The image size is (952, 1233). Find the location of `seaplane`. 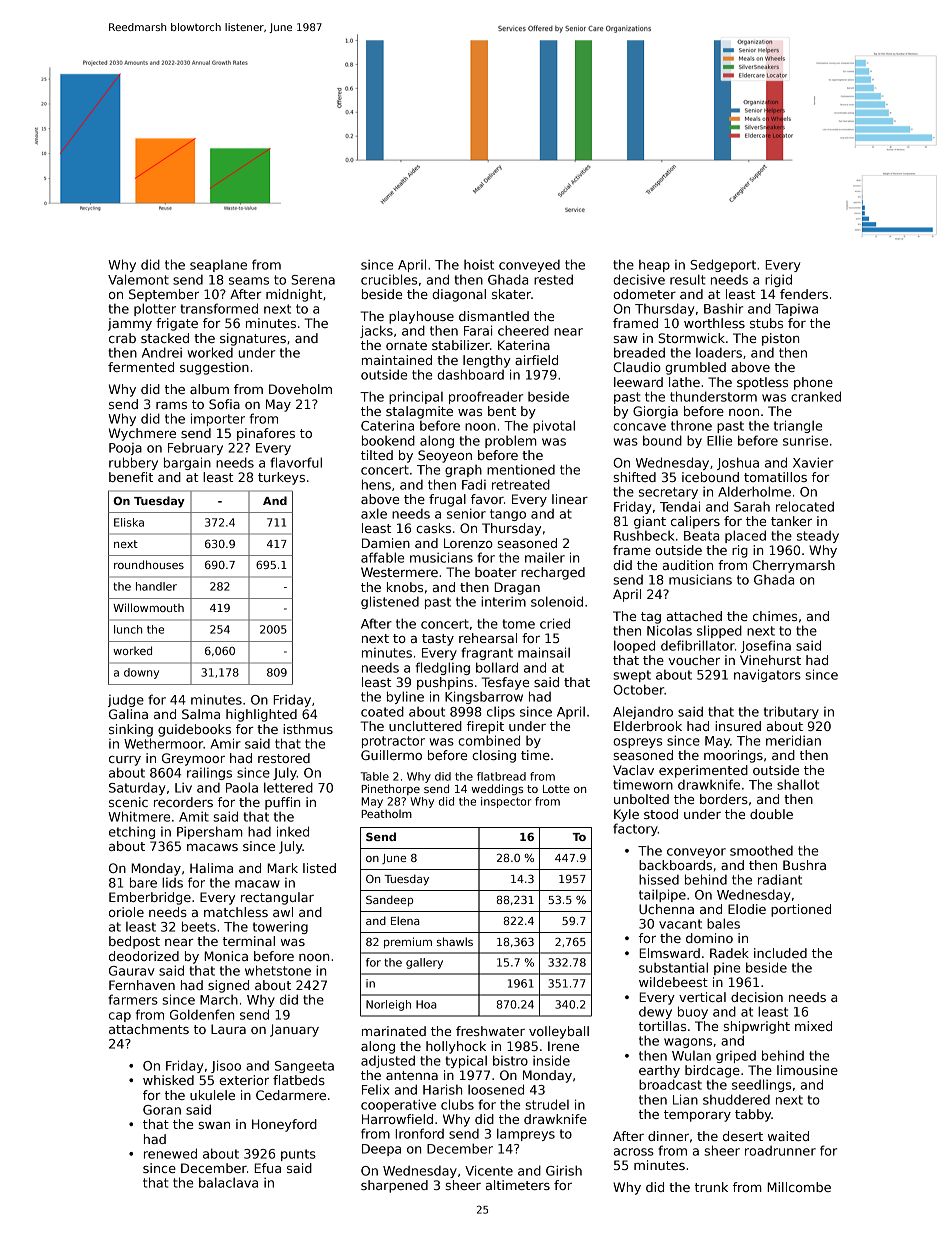

seaplane is located at coordinates (218, 266).
